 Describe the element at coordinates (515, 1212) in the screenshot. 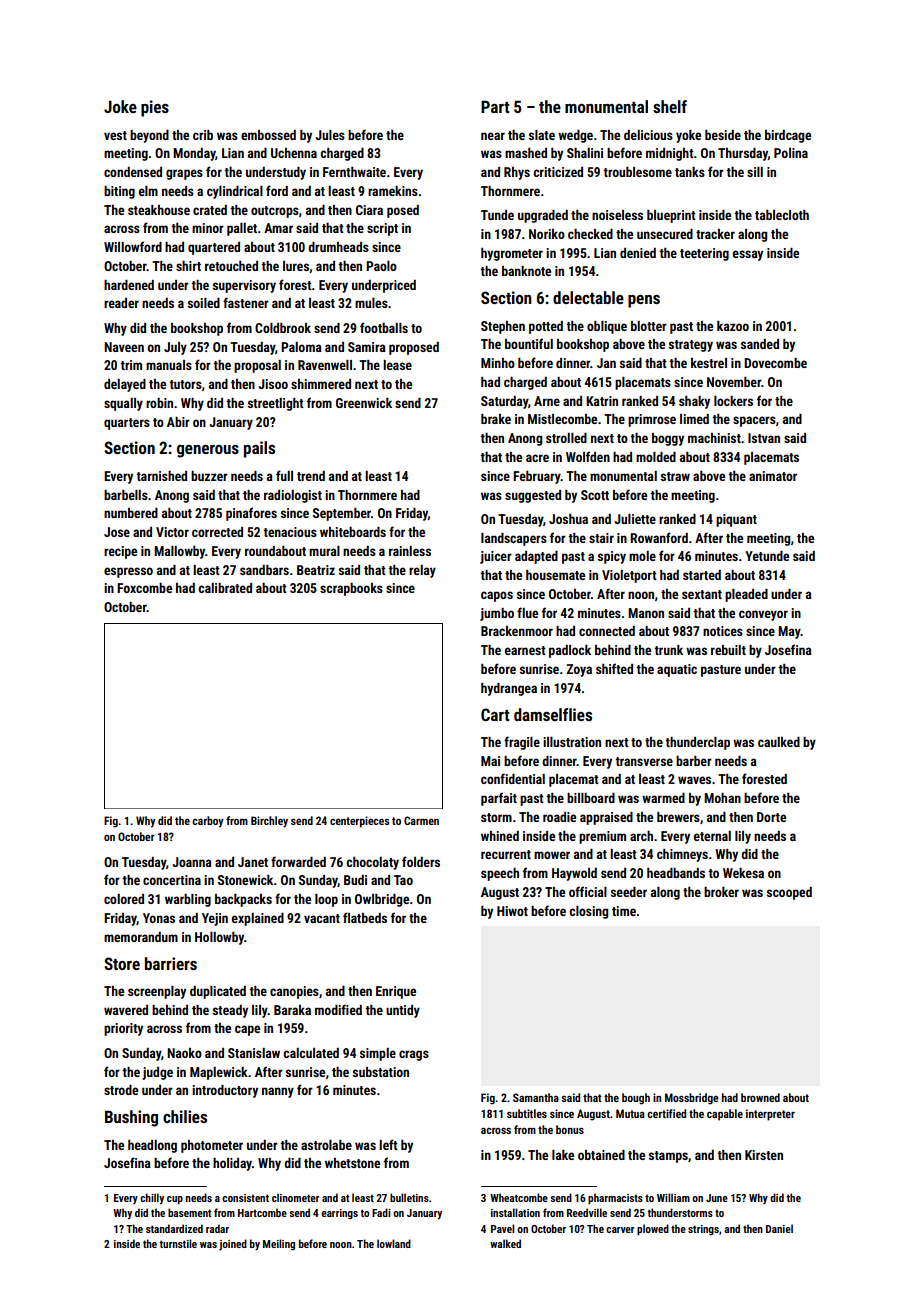

I see `installation` at that location.
